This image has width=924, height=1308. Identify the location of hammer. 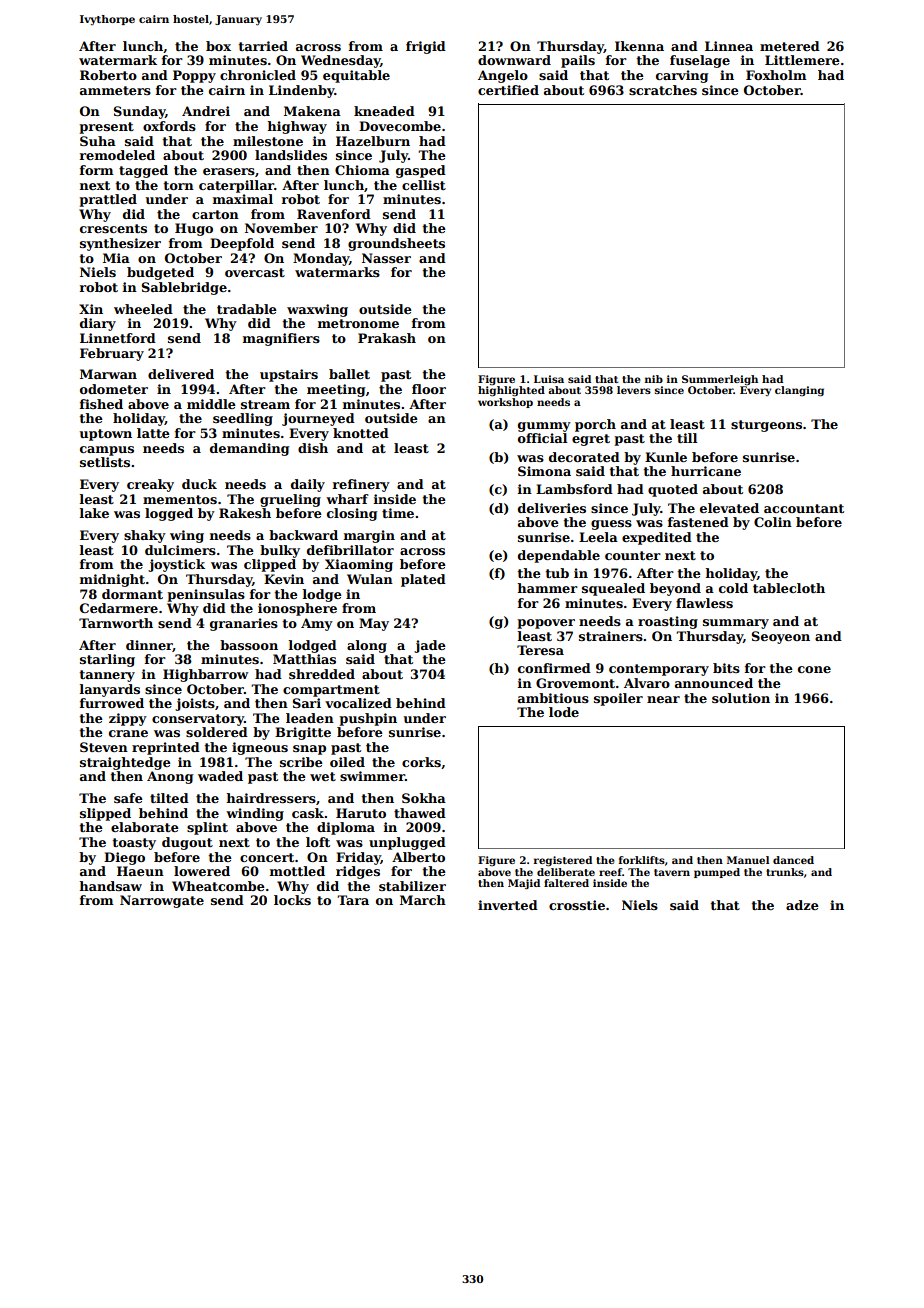
(547, 588).
